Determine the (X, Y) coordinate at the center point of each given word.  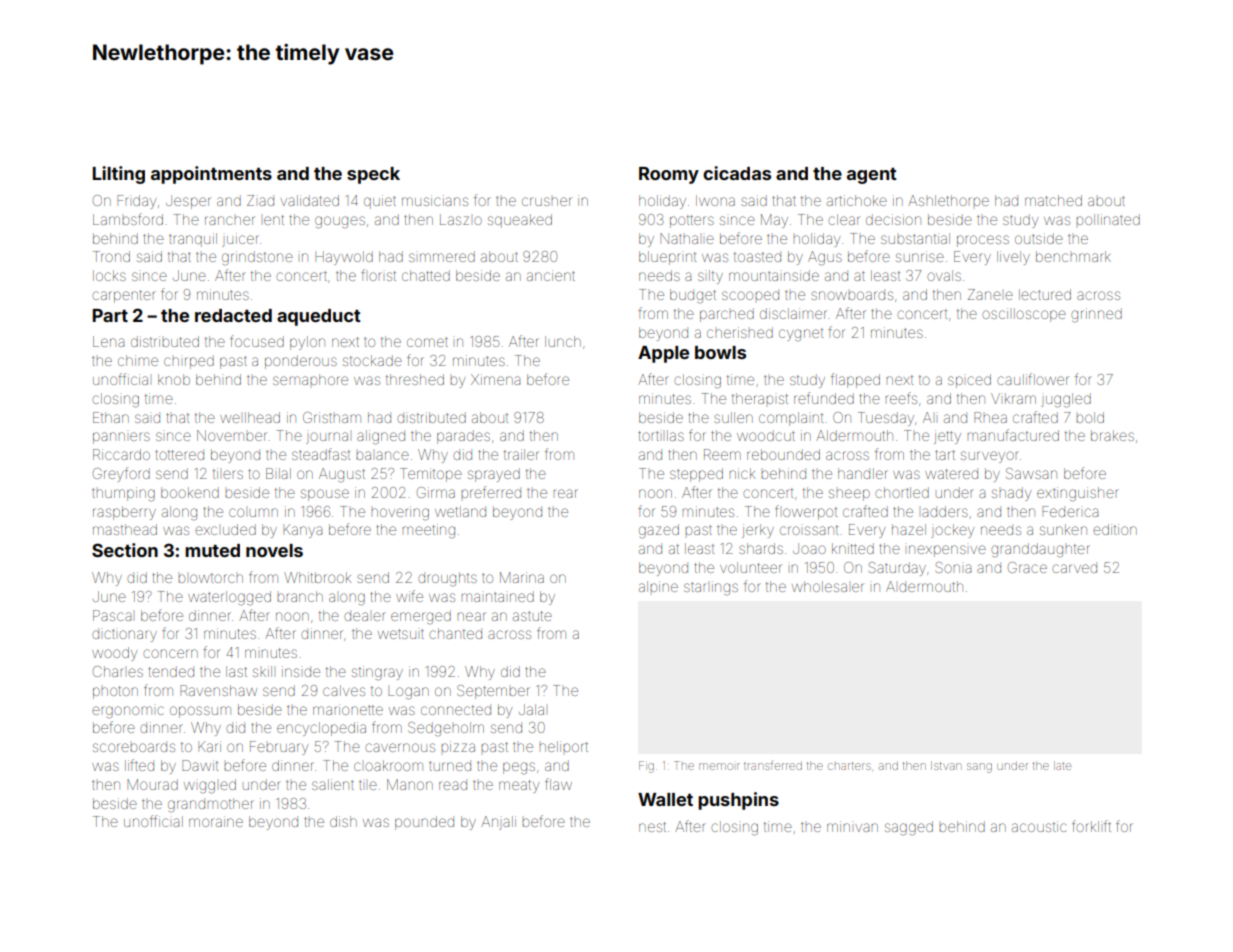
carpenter (124, 296)
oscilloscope (1024, 315)
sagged (909, 828)
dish (343, 821)
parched (727, 315)
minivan (852, 826)
